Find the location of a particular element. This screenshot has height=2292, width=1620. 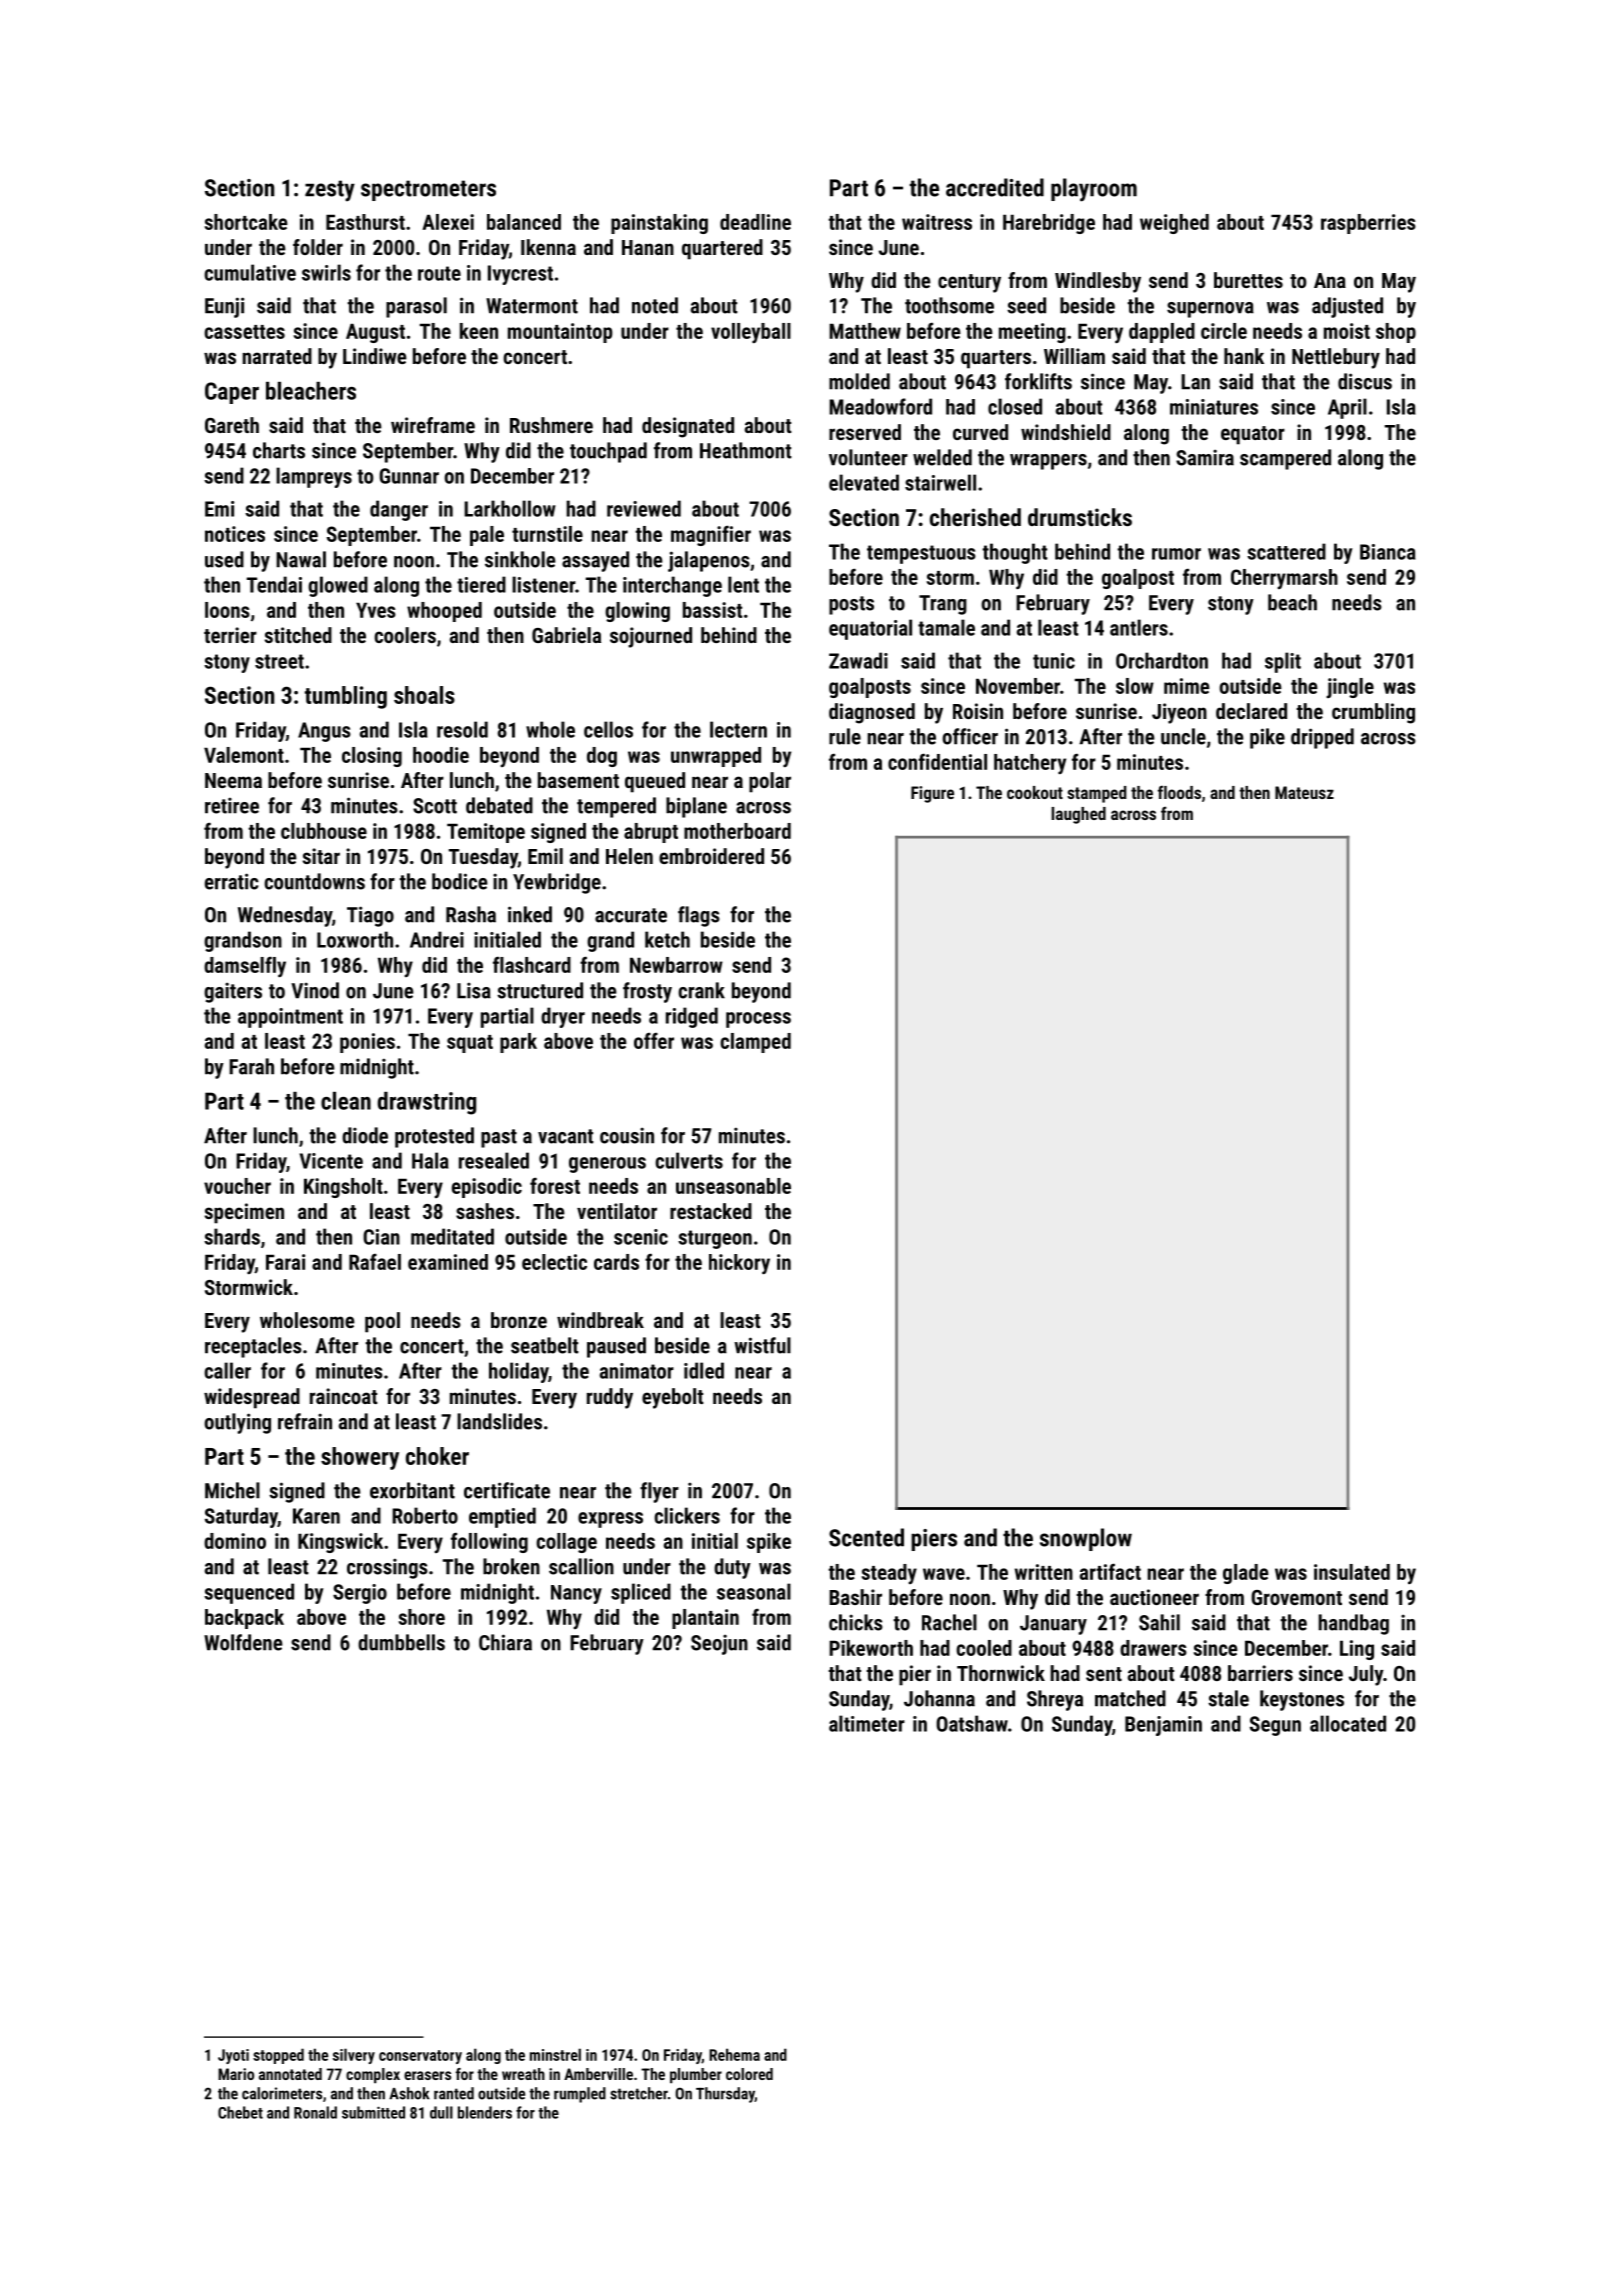

colored is located at coordinates (749, 2074).
